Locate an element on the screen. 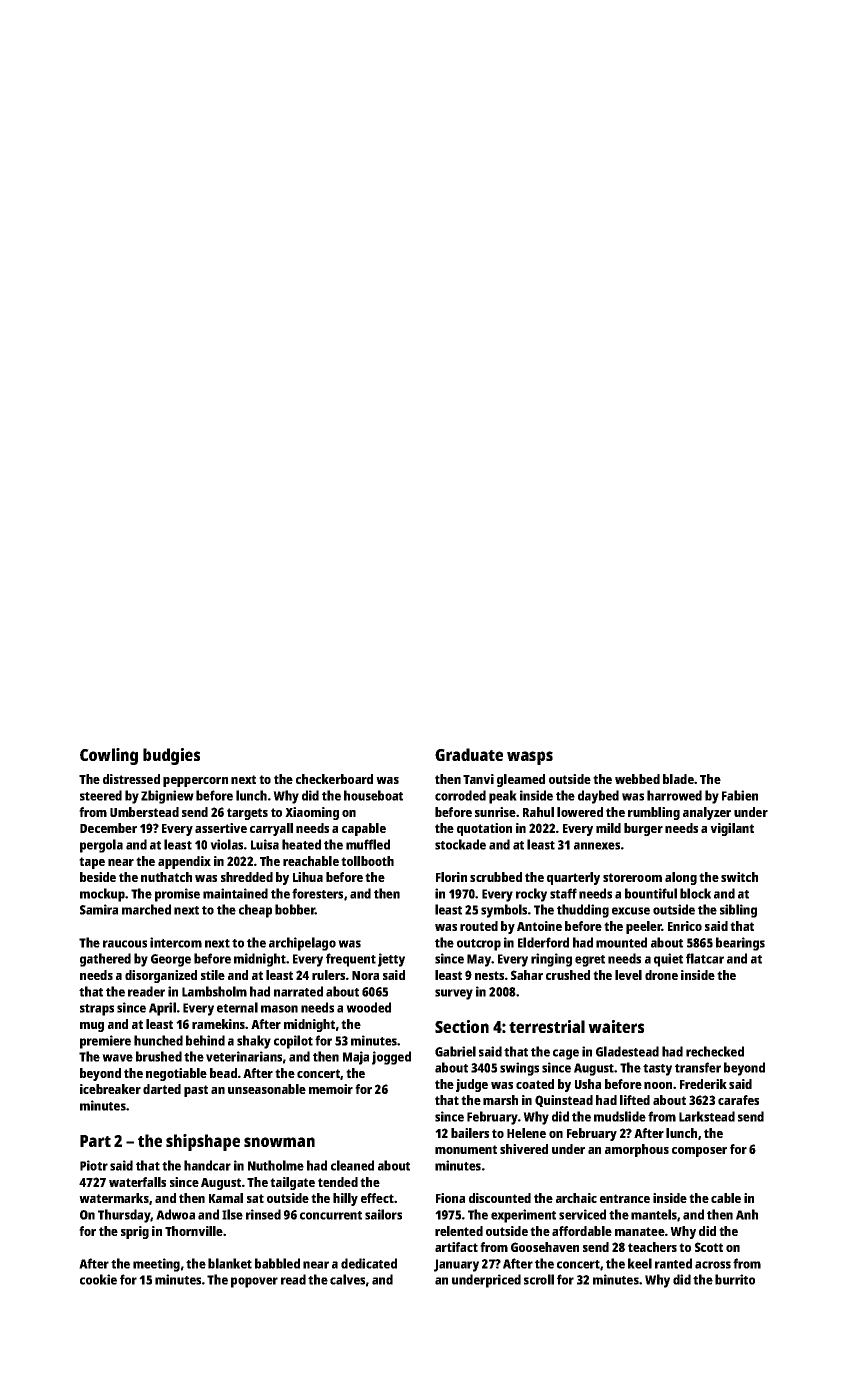 The image size is (849, 1400). capable is located at coordinates (364, 829).
